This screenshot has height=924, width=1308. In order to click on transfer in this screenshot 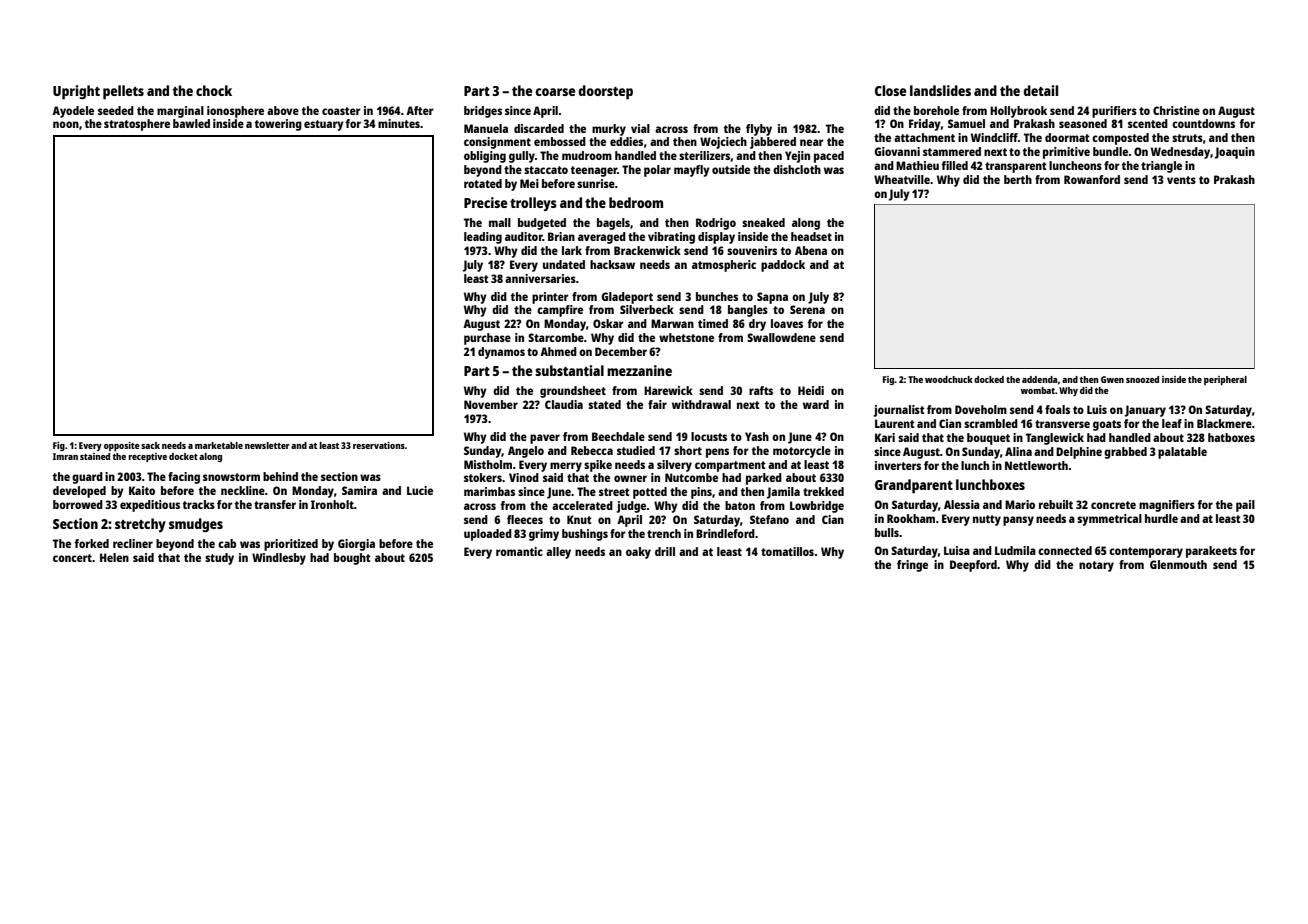, I will do `click(275, 504)`.
